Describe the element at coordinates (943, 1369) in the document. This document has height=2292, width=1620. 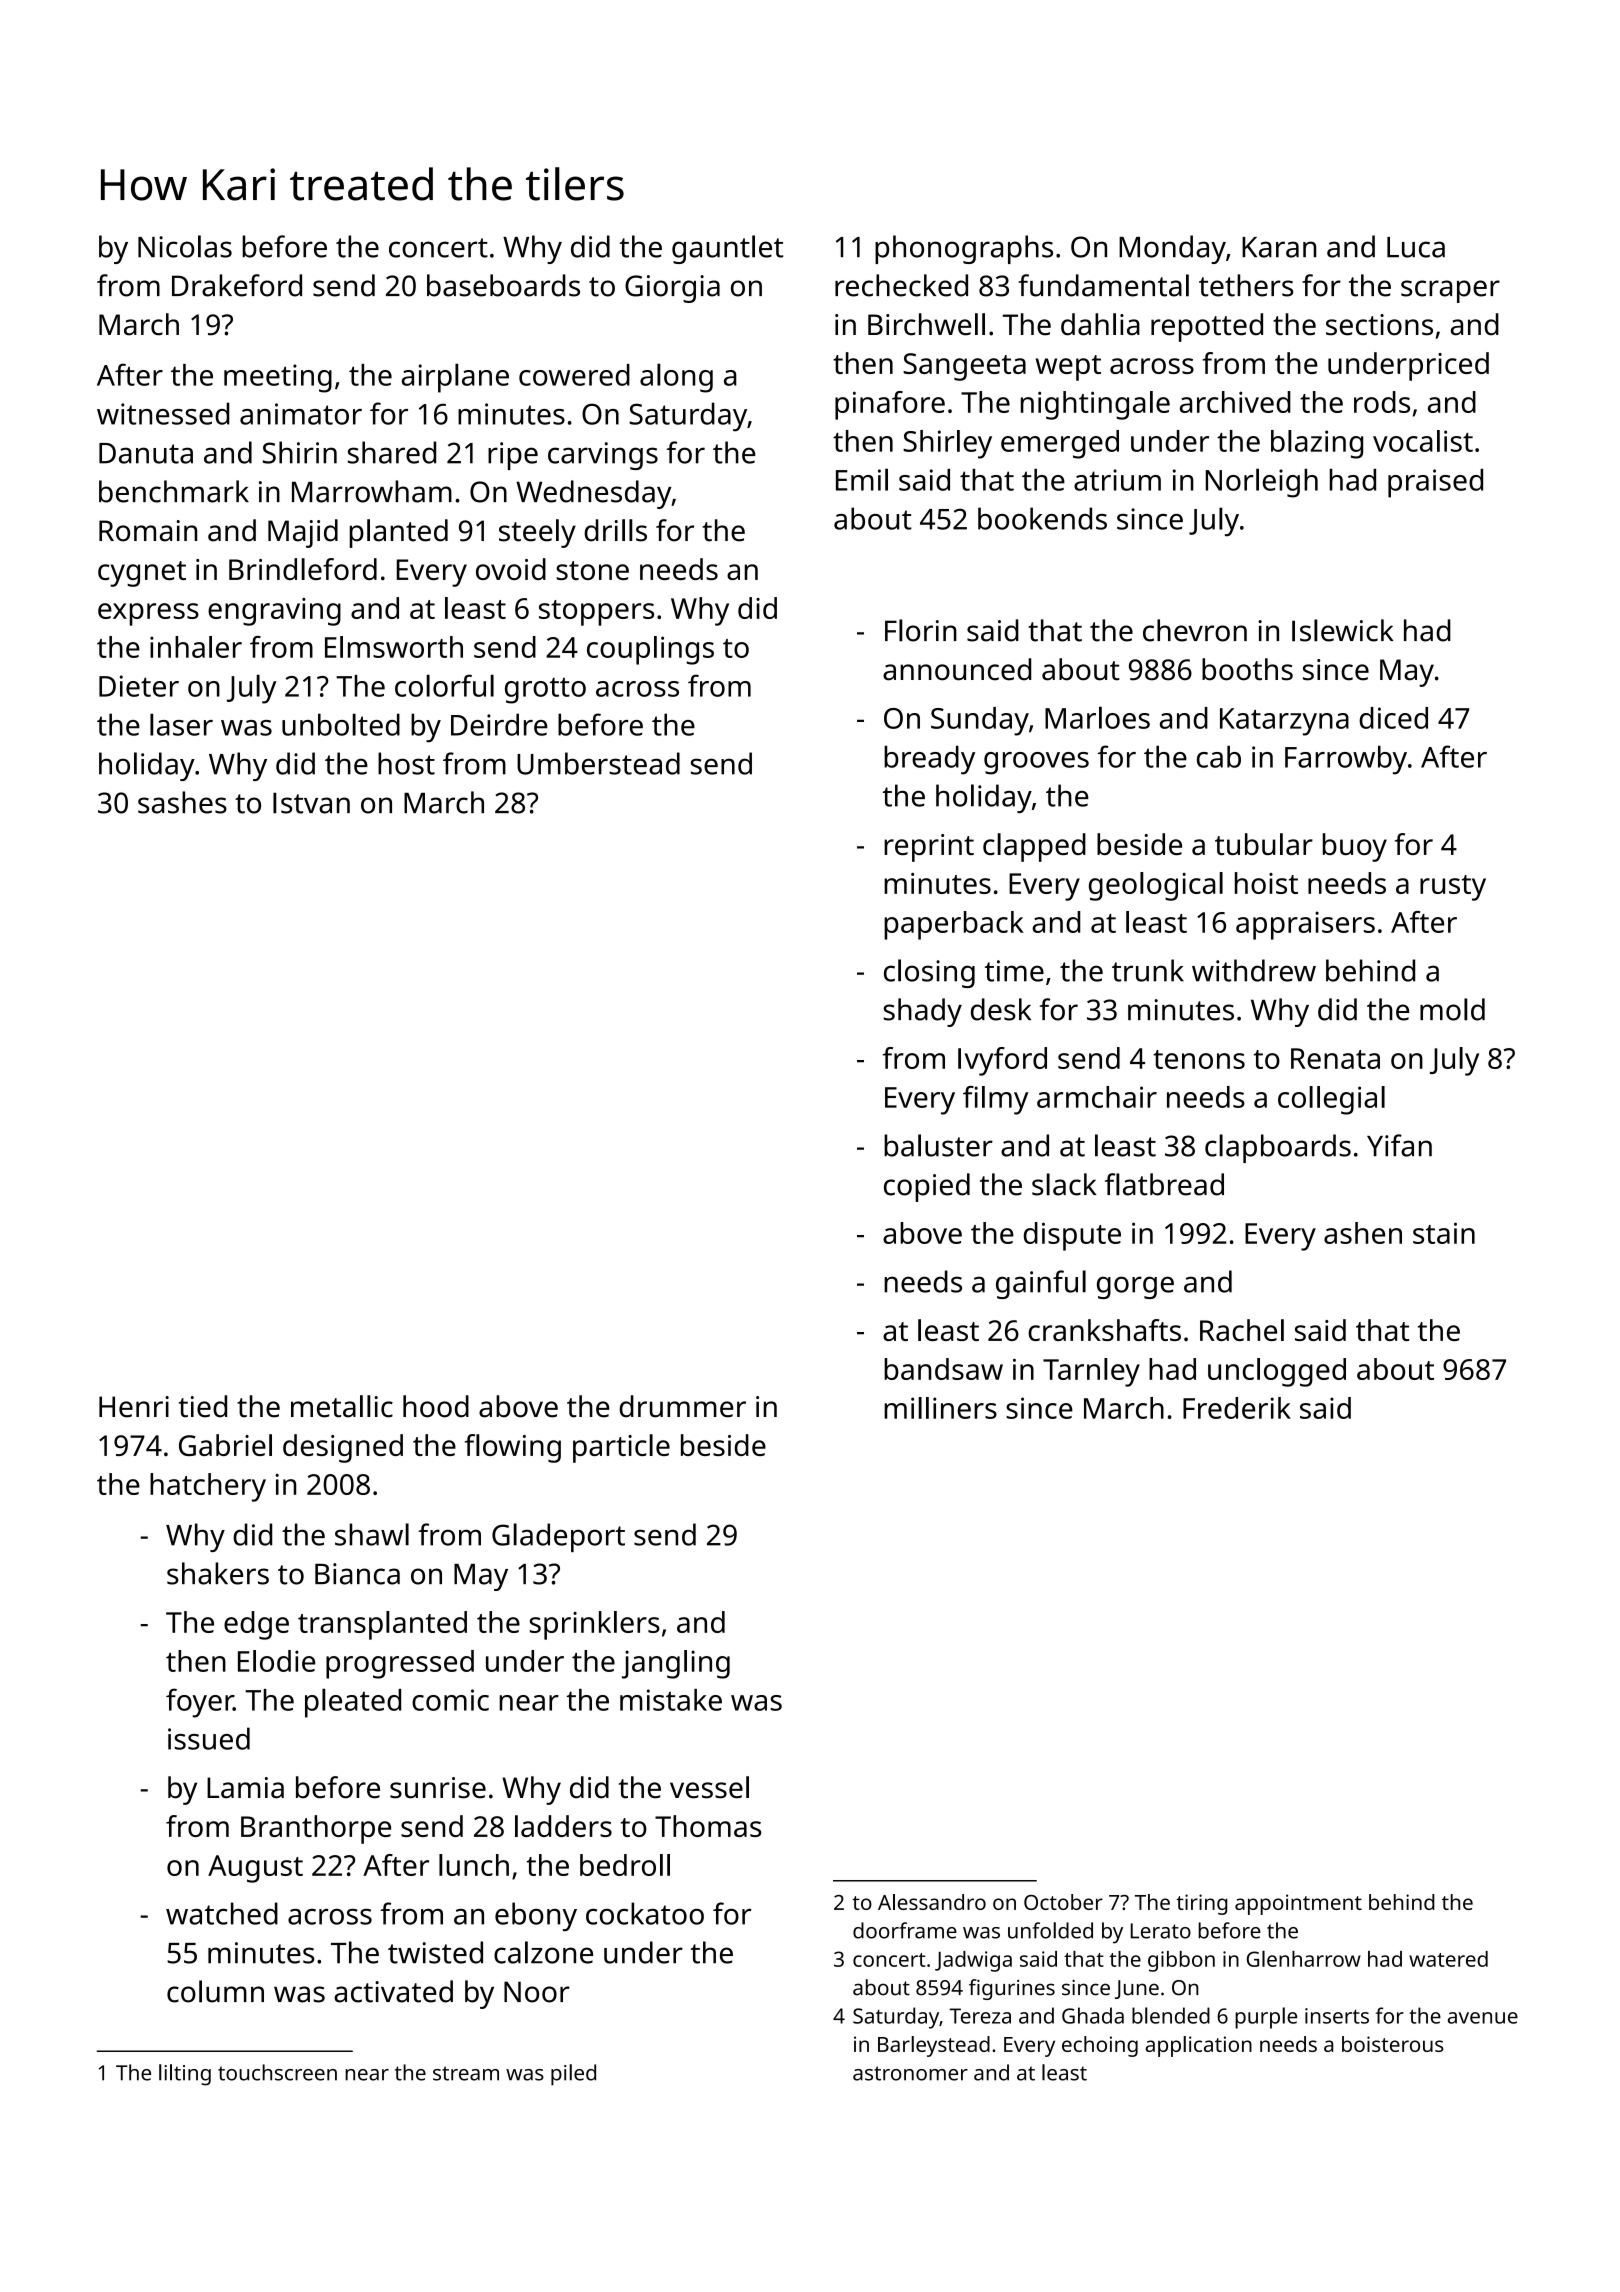
I see `bandsaw` at that location.
